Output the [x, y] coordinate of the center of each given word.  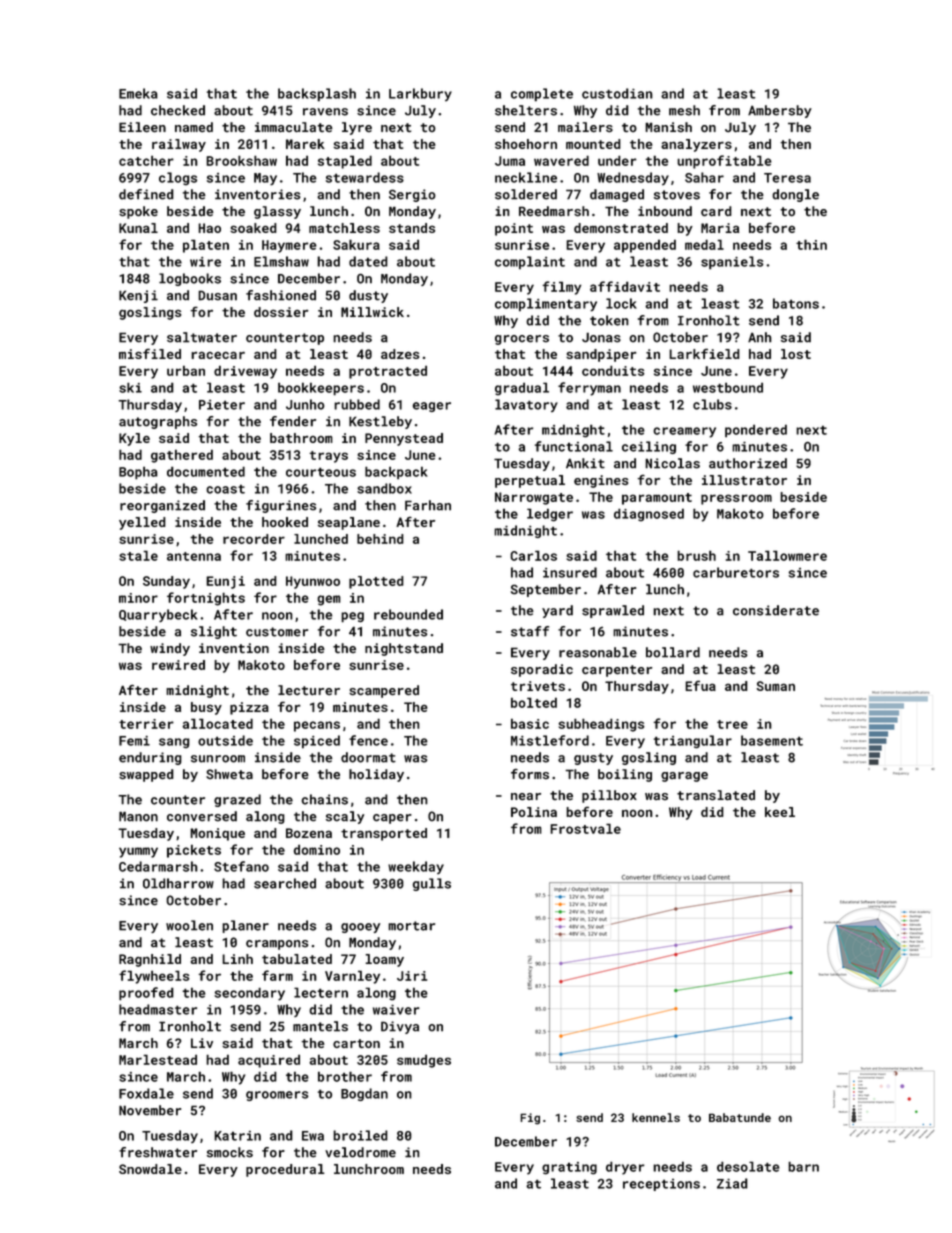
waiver [396, 1010]
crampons [277, 945]
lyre [357, 128]
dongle [796, 195]
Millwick [372, 312]
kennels [656, 1117]
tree [732, 724]
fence [368, 740]
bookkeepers [321, 389]
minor [138, 598]
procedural [285, 1170]
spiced [317, 742]
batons [796, 303]
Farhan [428, 505]
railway [179, 145]
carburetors [736, 572]
